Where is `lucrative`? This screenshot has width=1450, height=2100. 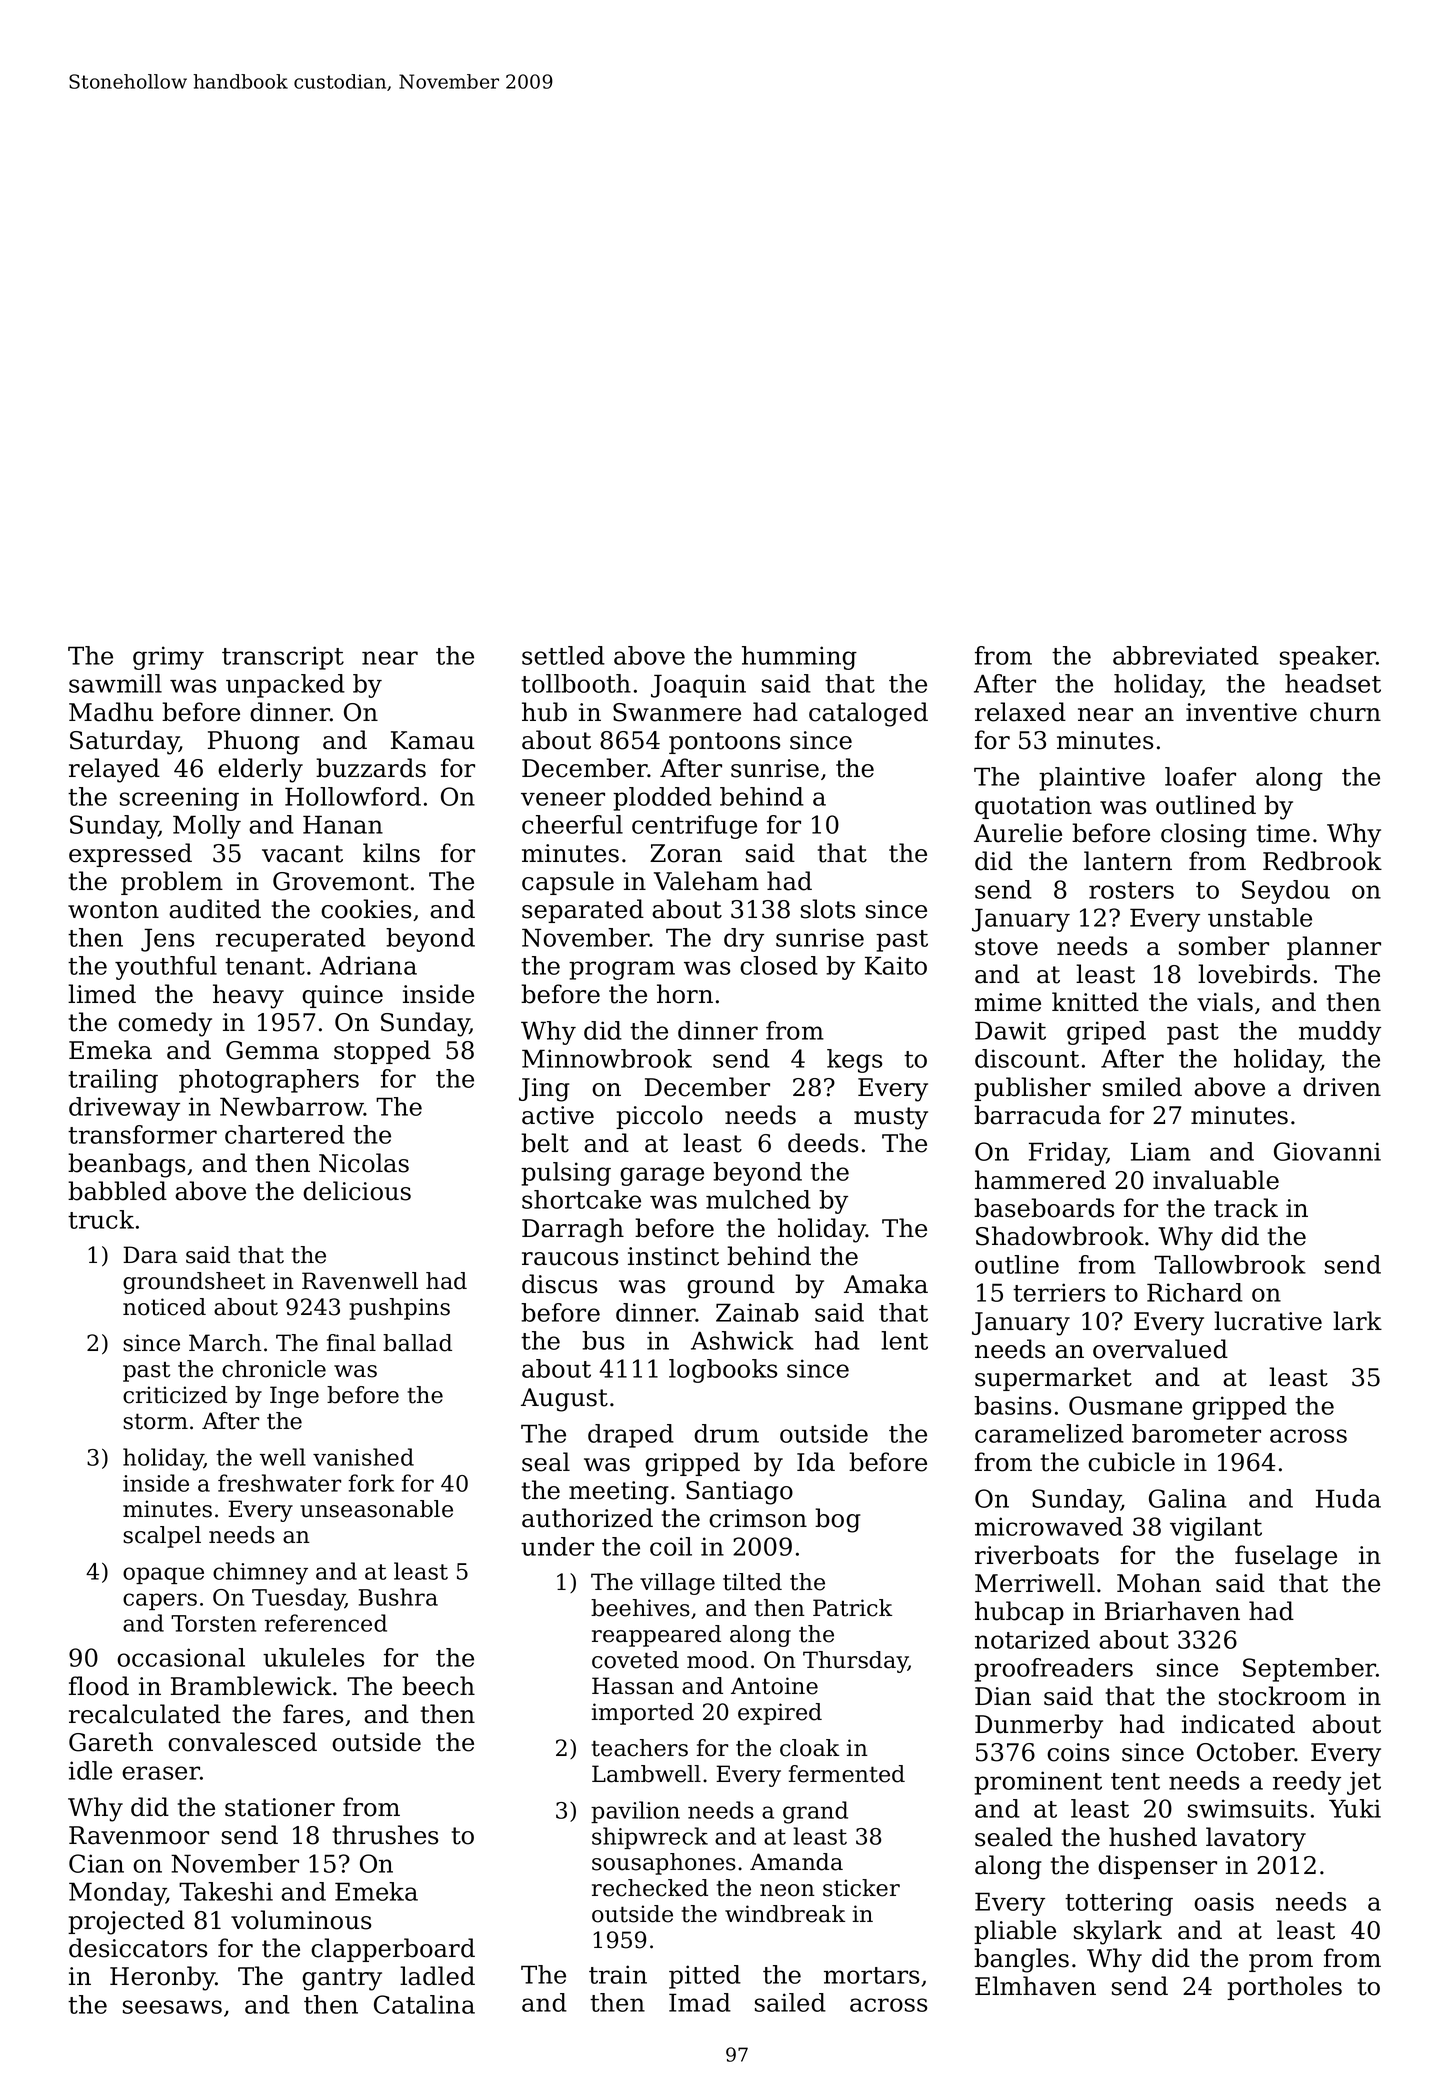 lucrative is located at coordinates (1268, 1321).
